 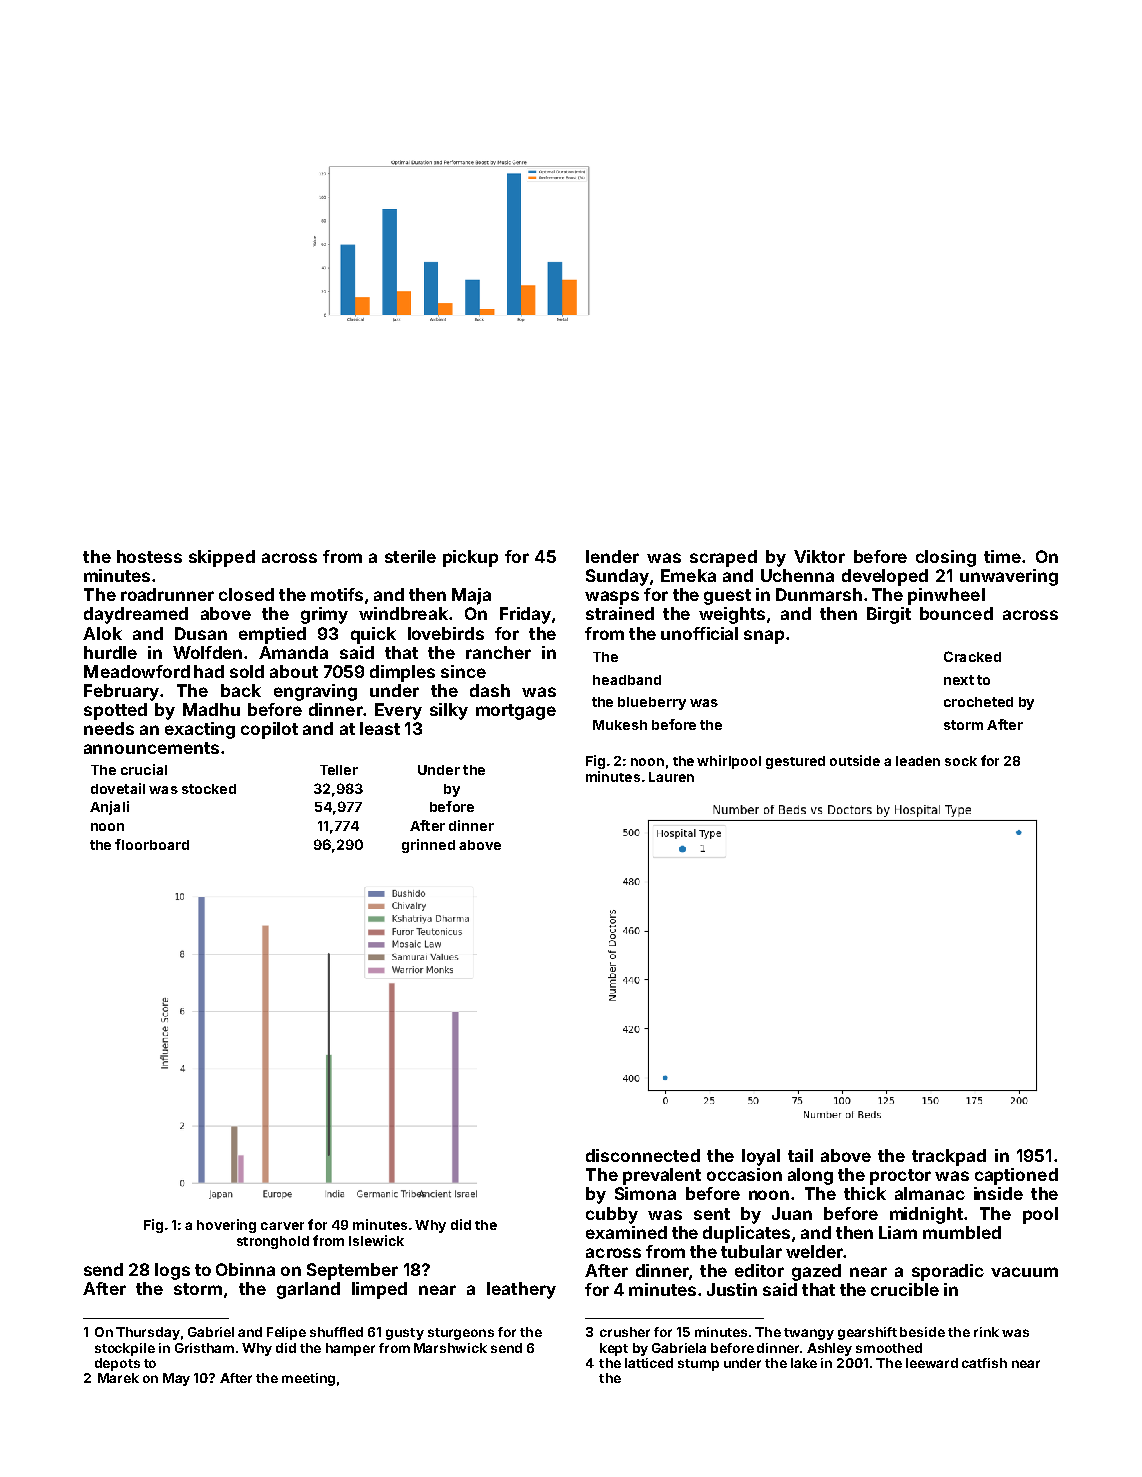 What do you see at coordinates (200, 730) in the screenshot?
I see `exacting` at bounding box center [200, 730].
